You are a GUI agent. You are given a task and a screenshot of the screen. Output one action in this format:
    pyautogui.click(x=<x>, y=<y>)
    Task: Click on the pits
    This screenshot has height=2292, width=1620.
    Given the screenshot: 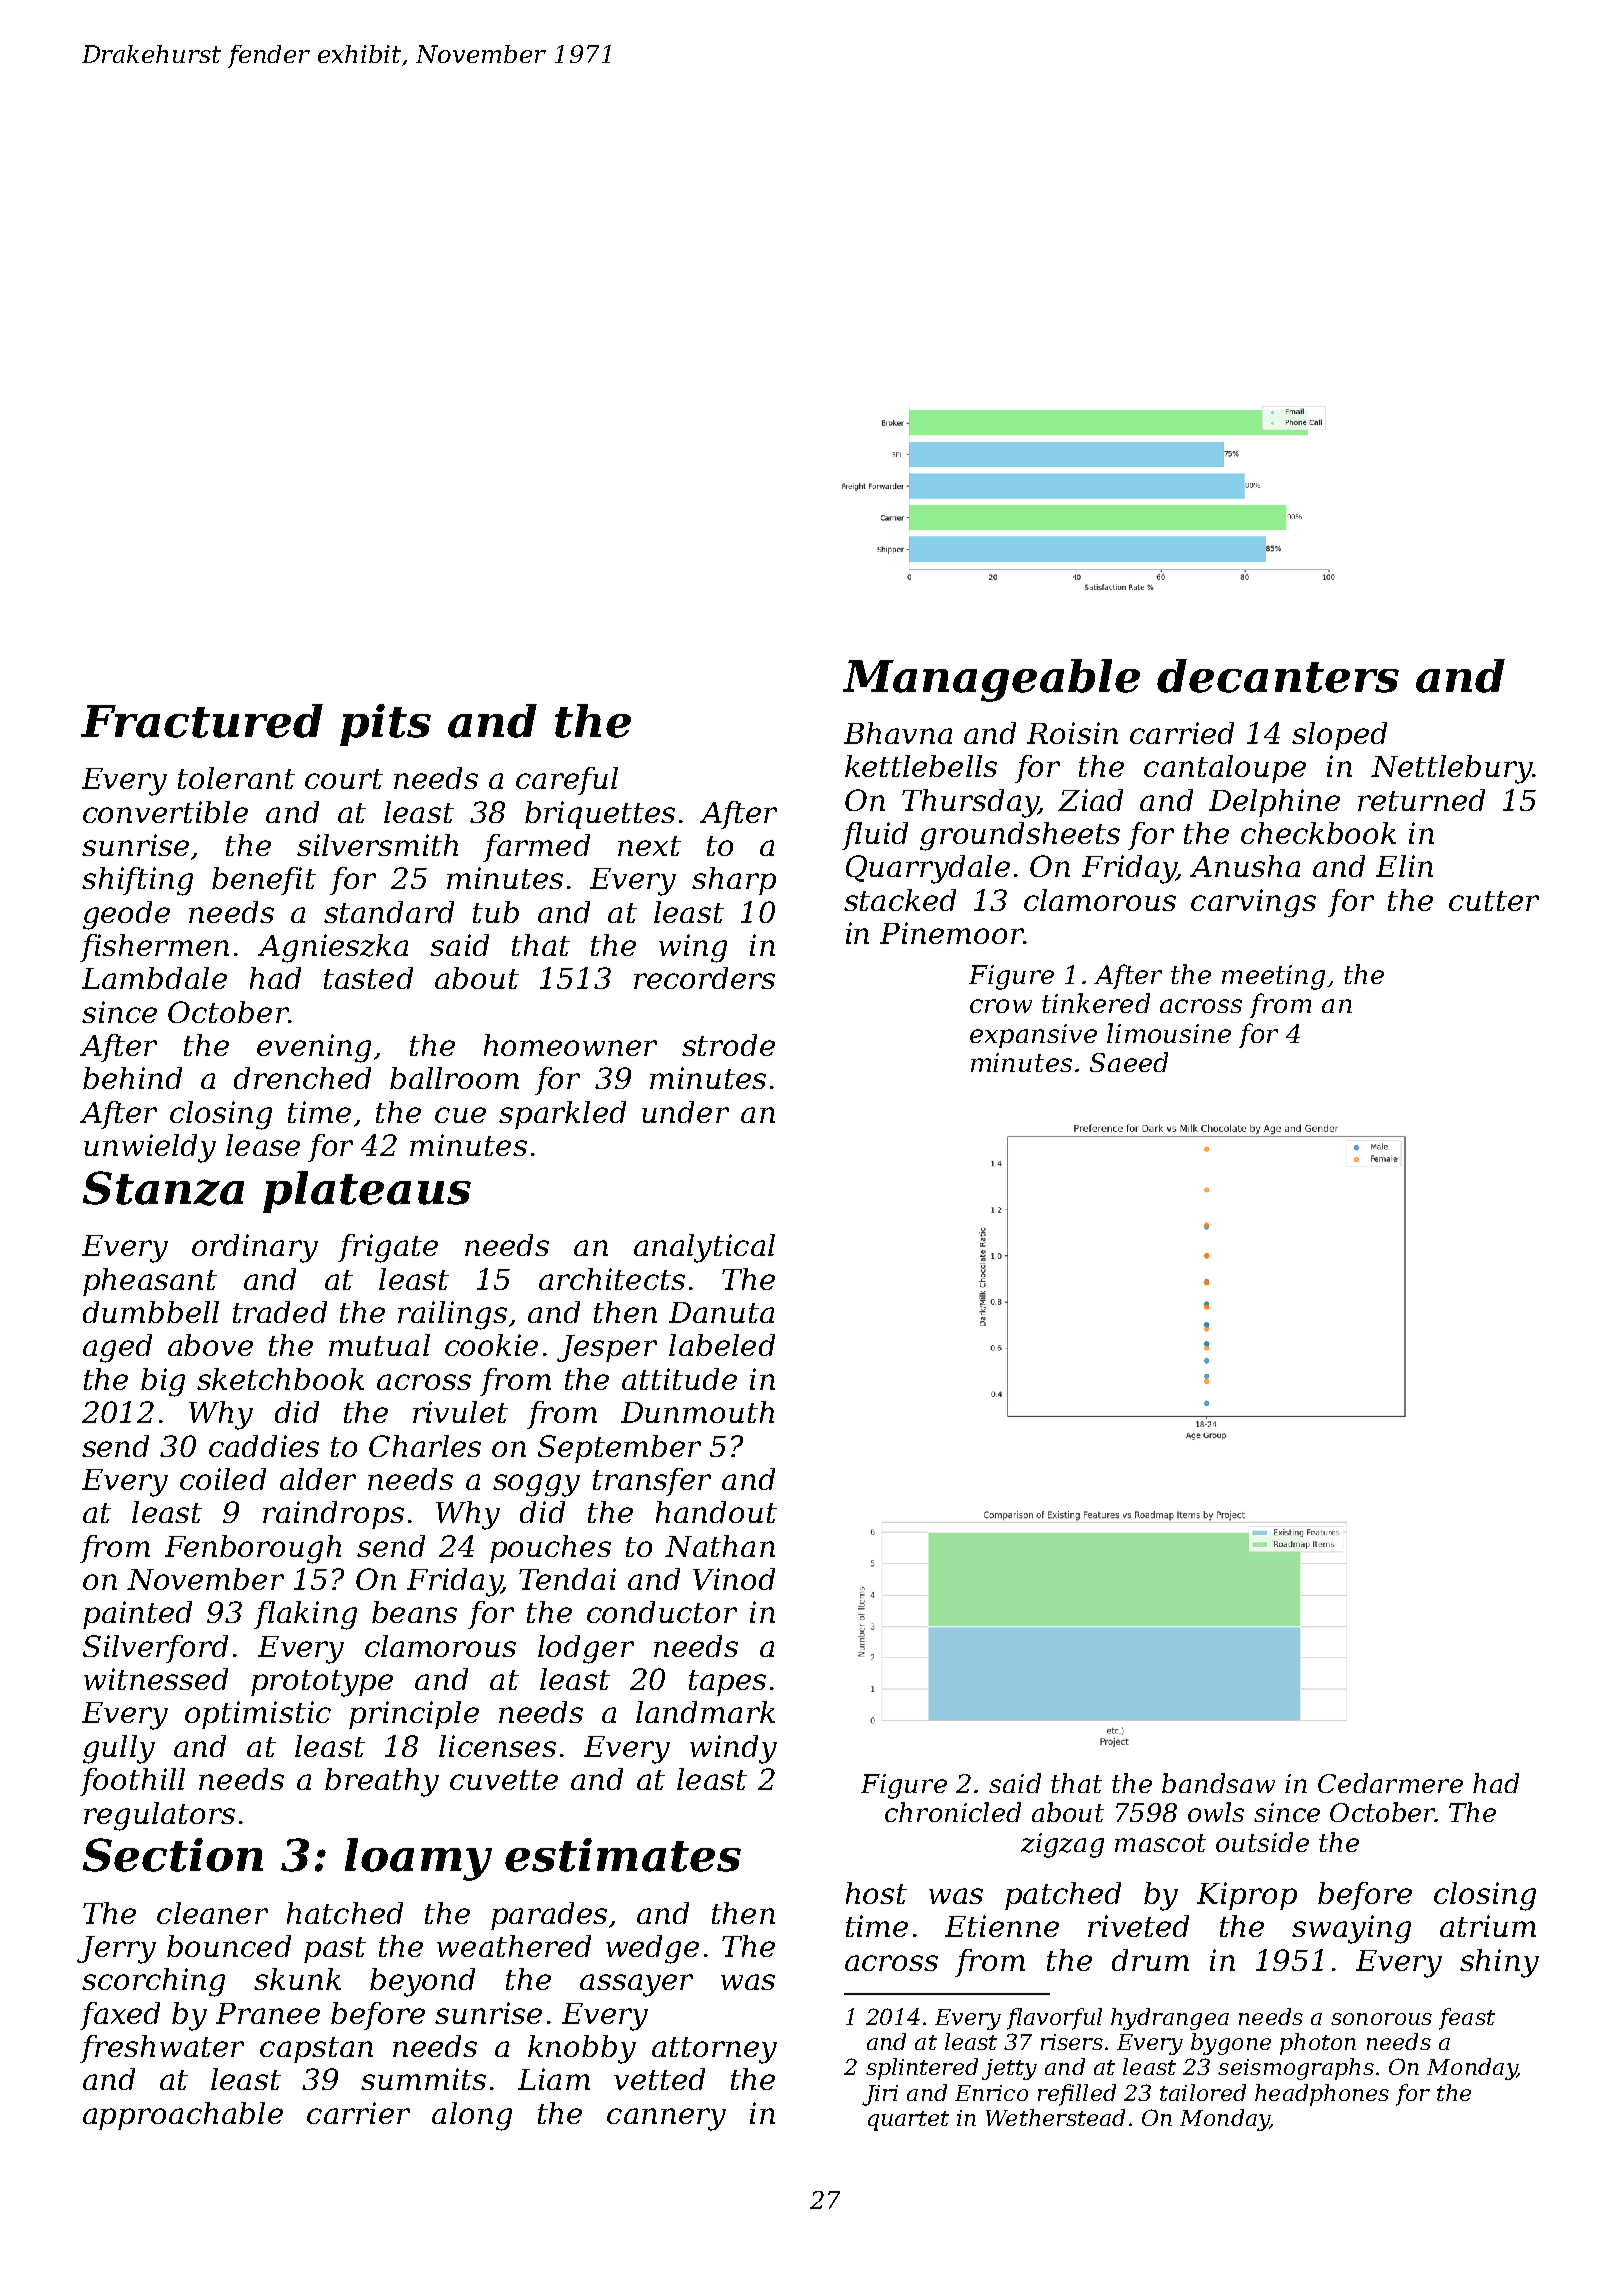 What is the action you would take?
    pyautogui.click(x=385, y=725)
